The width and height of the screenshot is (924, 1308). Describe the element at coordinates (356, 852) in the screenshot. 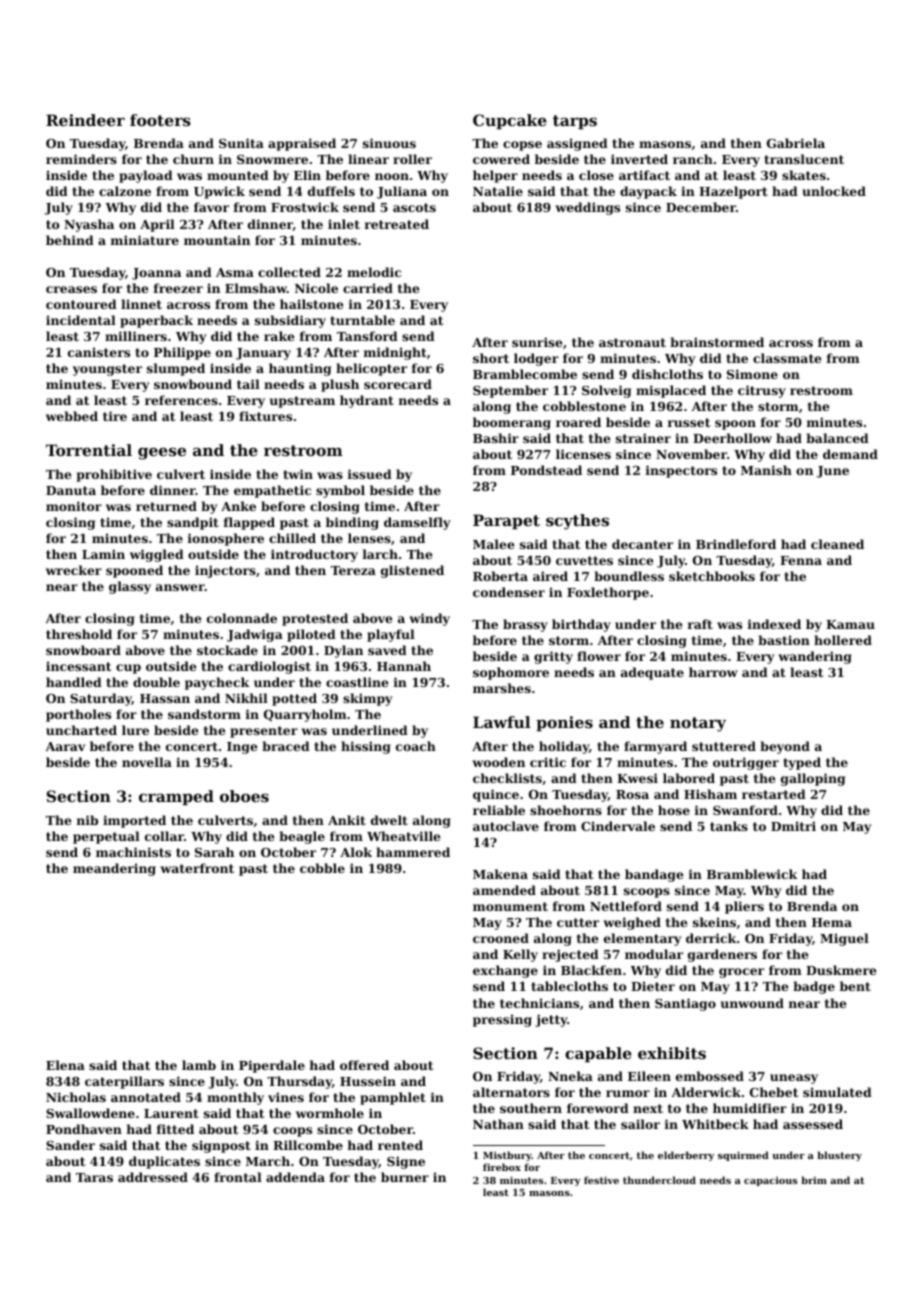

I see `Alok` at that location.
